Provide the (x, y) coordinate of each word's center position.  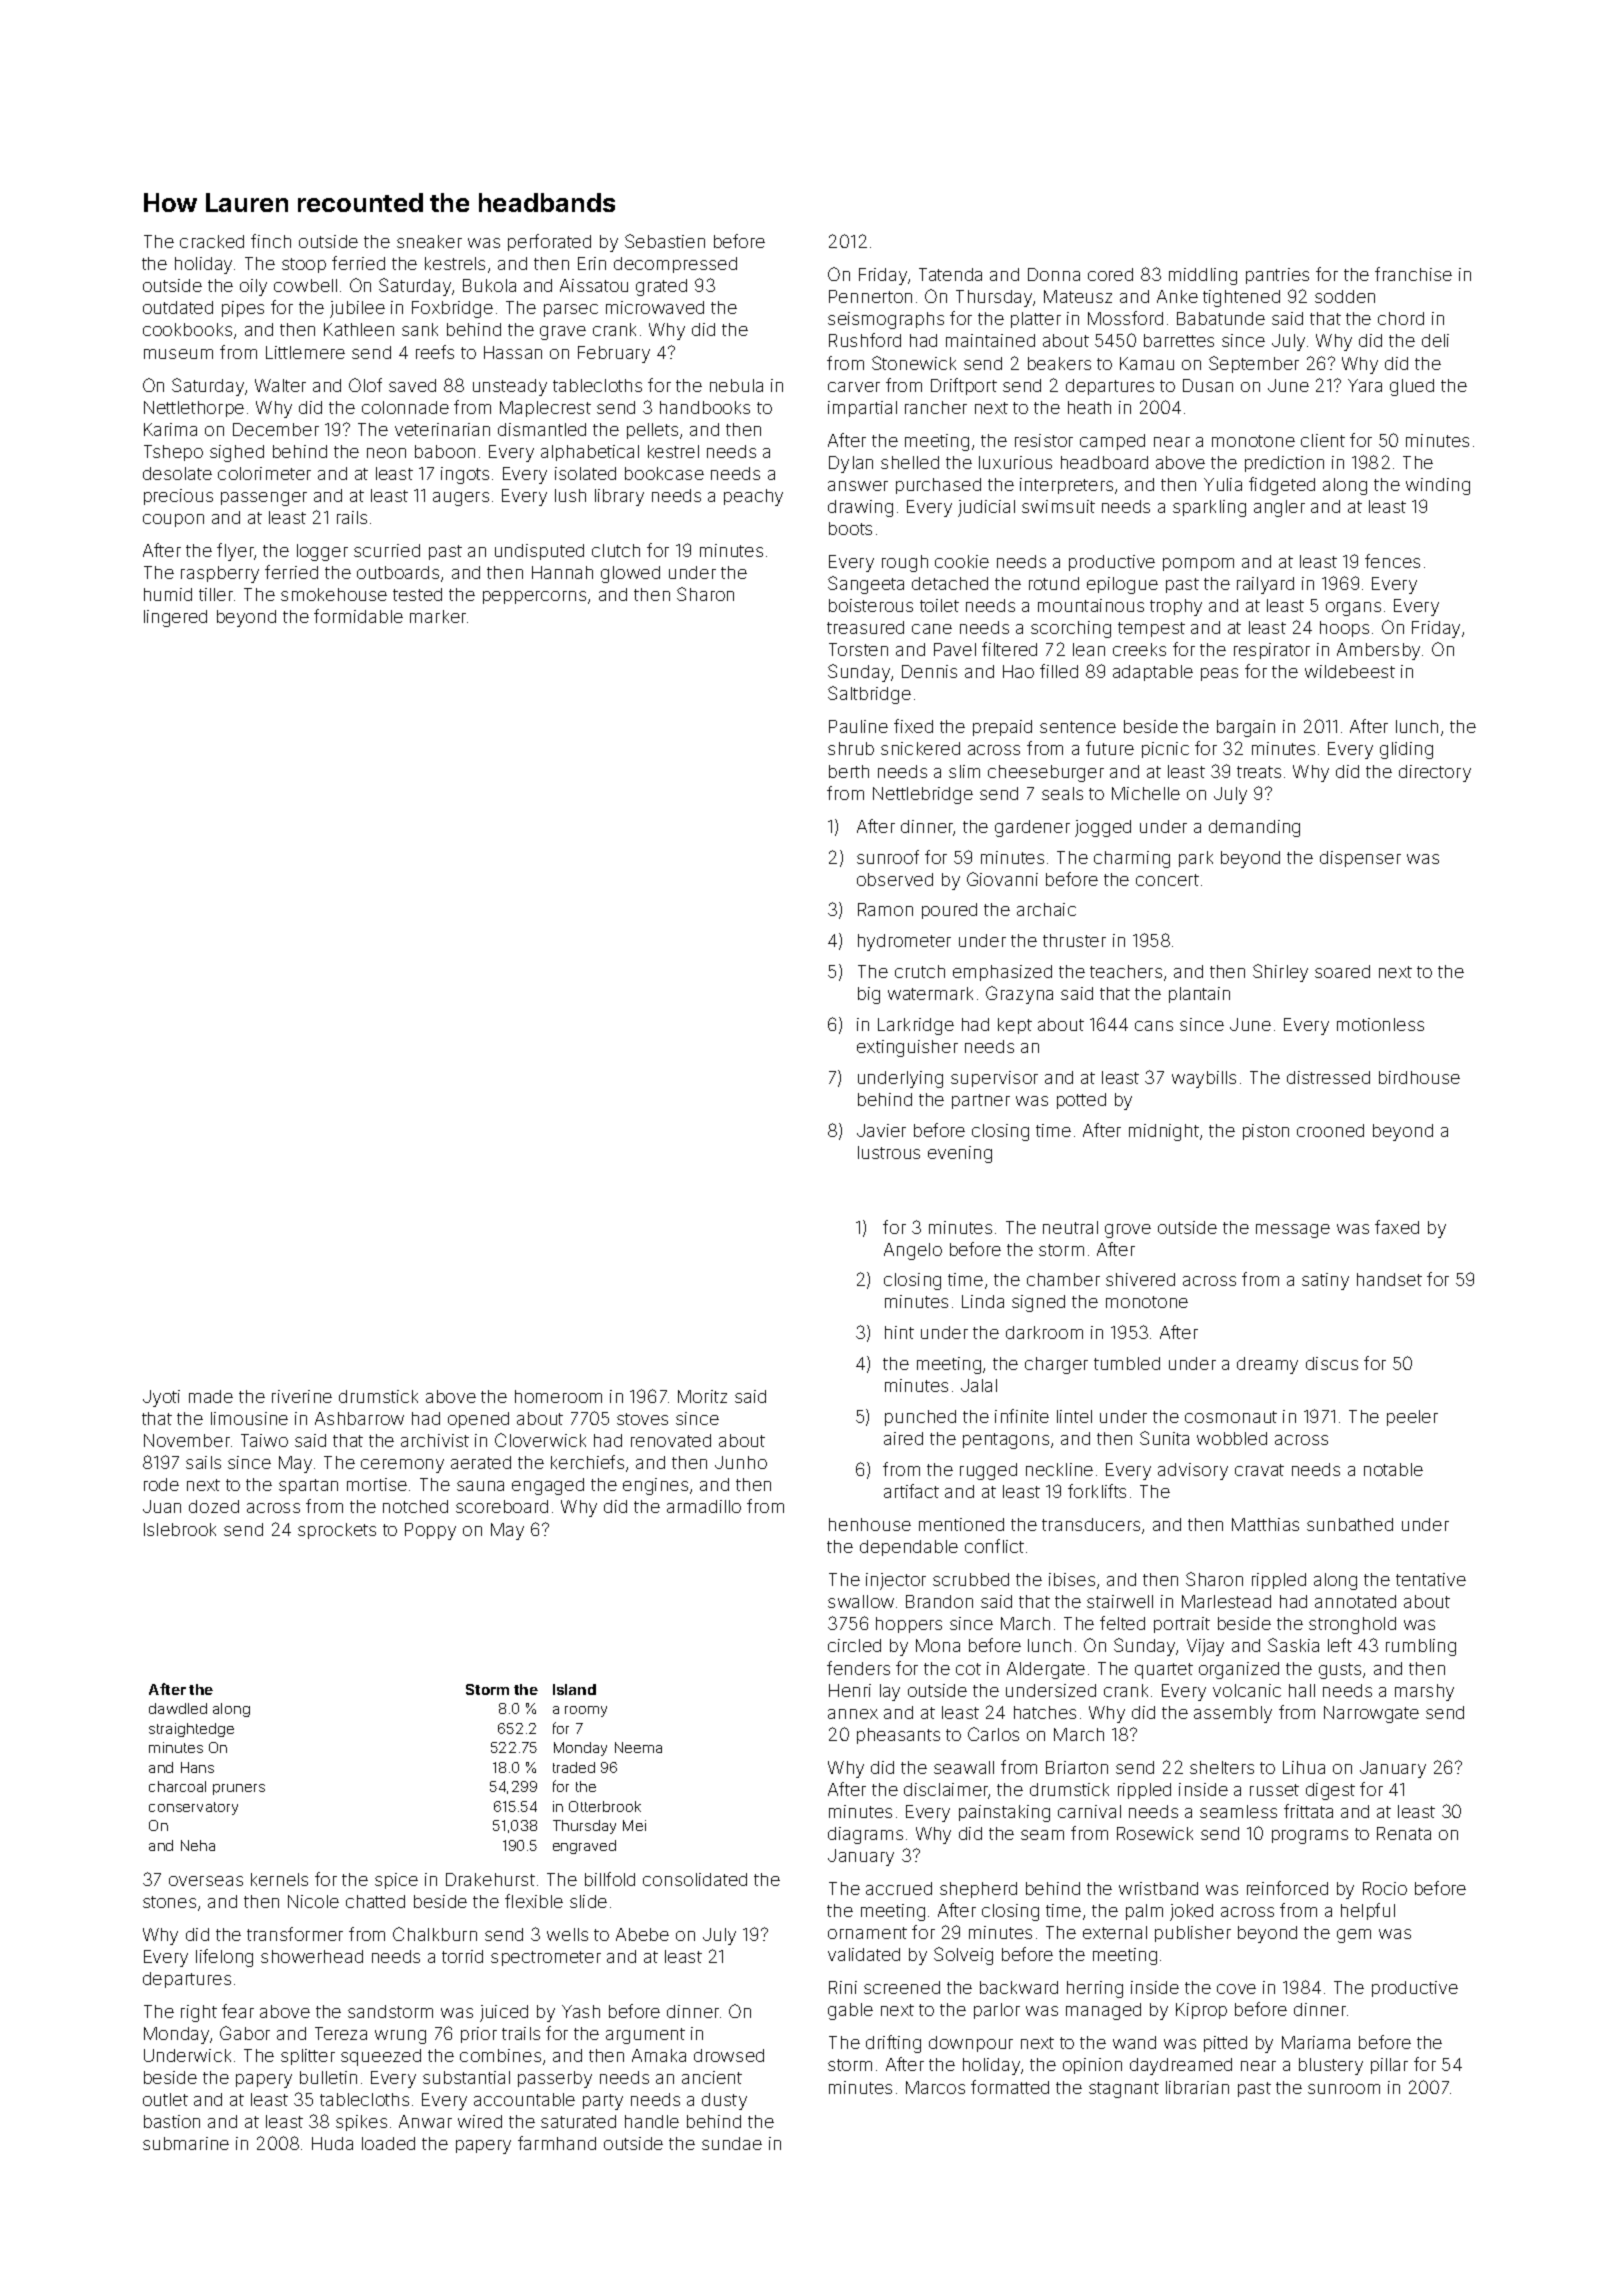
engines (655, 1486)
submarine (186, 2143)
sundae (732, 2143)
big (869, 995)
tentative (1431, 1579)
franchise (1413, 274)
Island (574, 1689)
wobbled (1232, 1438)
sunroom (1344, 2089)
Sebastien (665, 241)
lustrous (889, 1152)
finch (271, 241)
